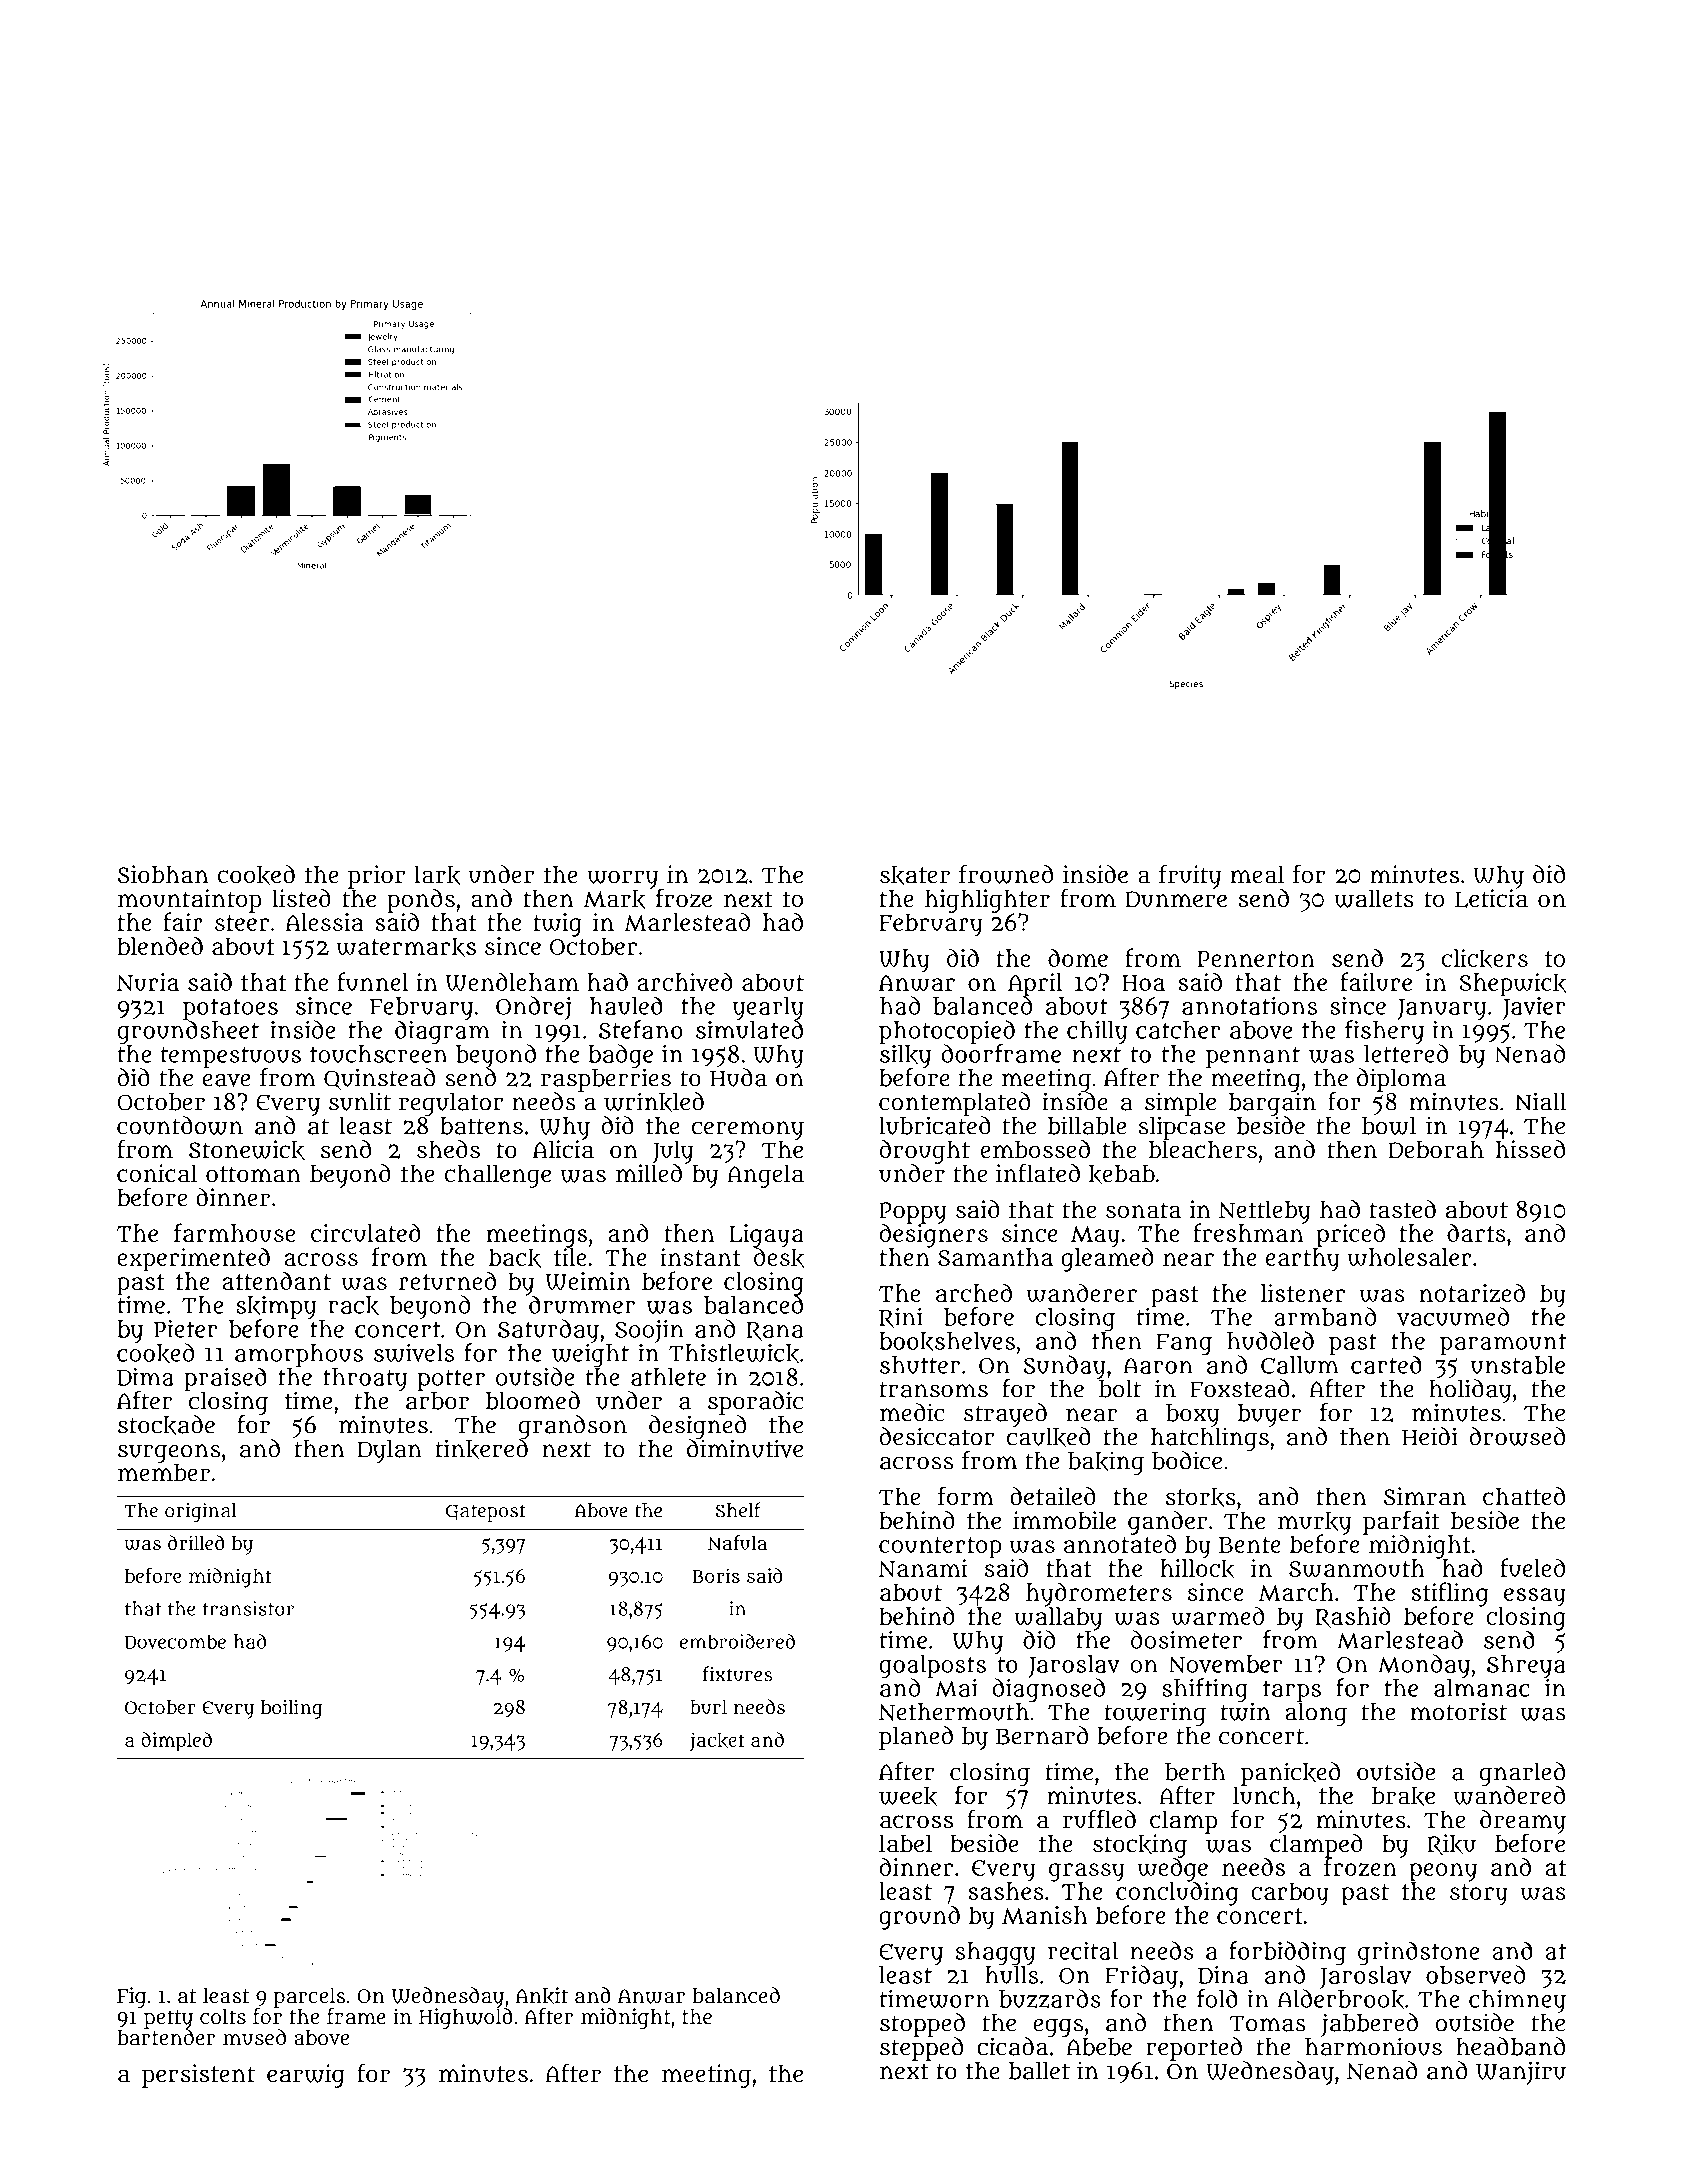  What do you see at coordinates (169, 1453) in the screenshot?
I see `surgeons` at bounding box center [169, 1453].
